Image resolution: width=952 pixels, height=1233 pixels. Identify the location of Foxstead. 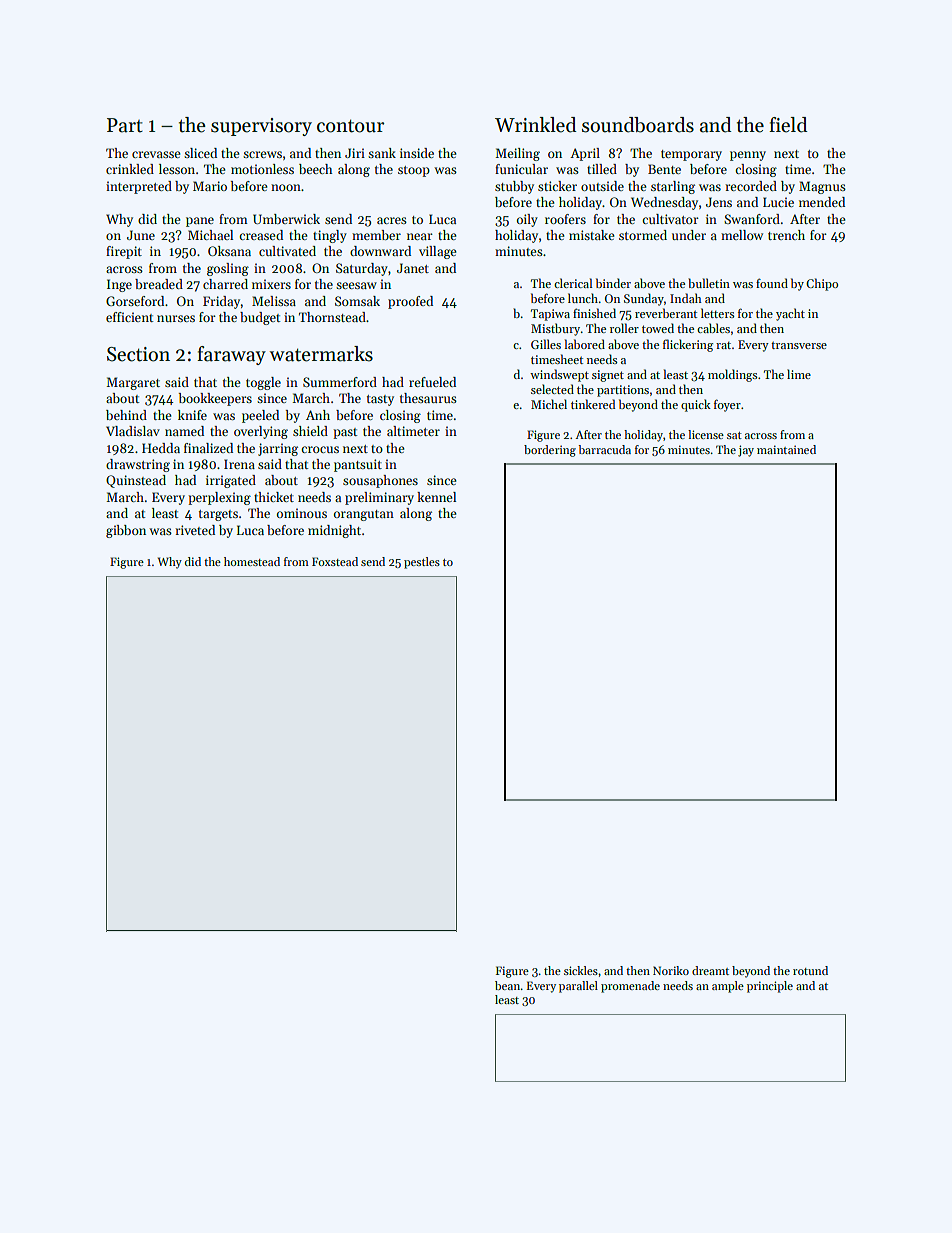
(335, 561).
